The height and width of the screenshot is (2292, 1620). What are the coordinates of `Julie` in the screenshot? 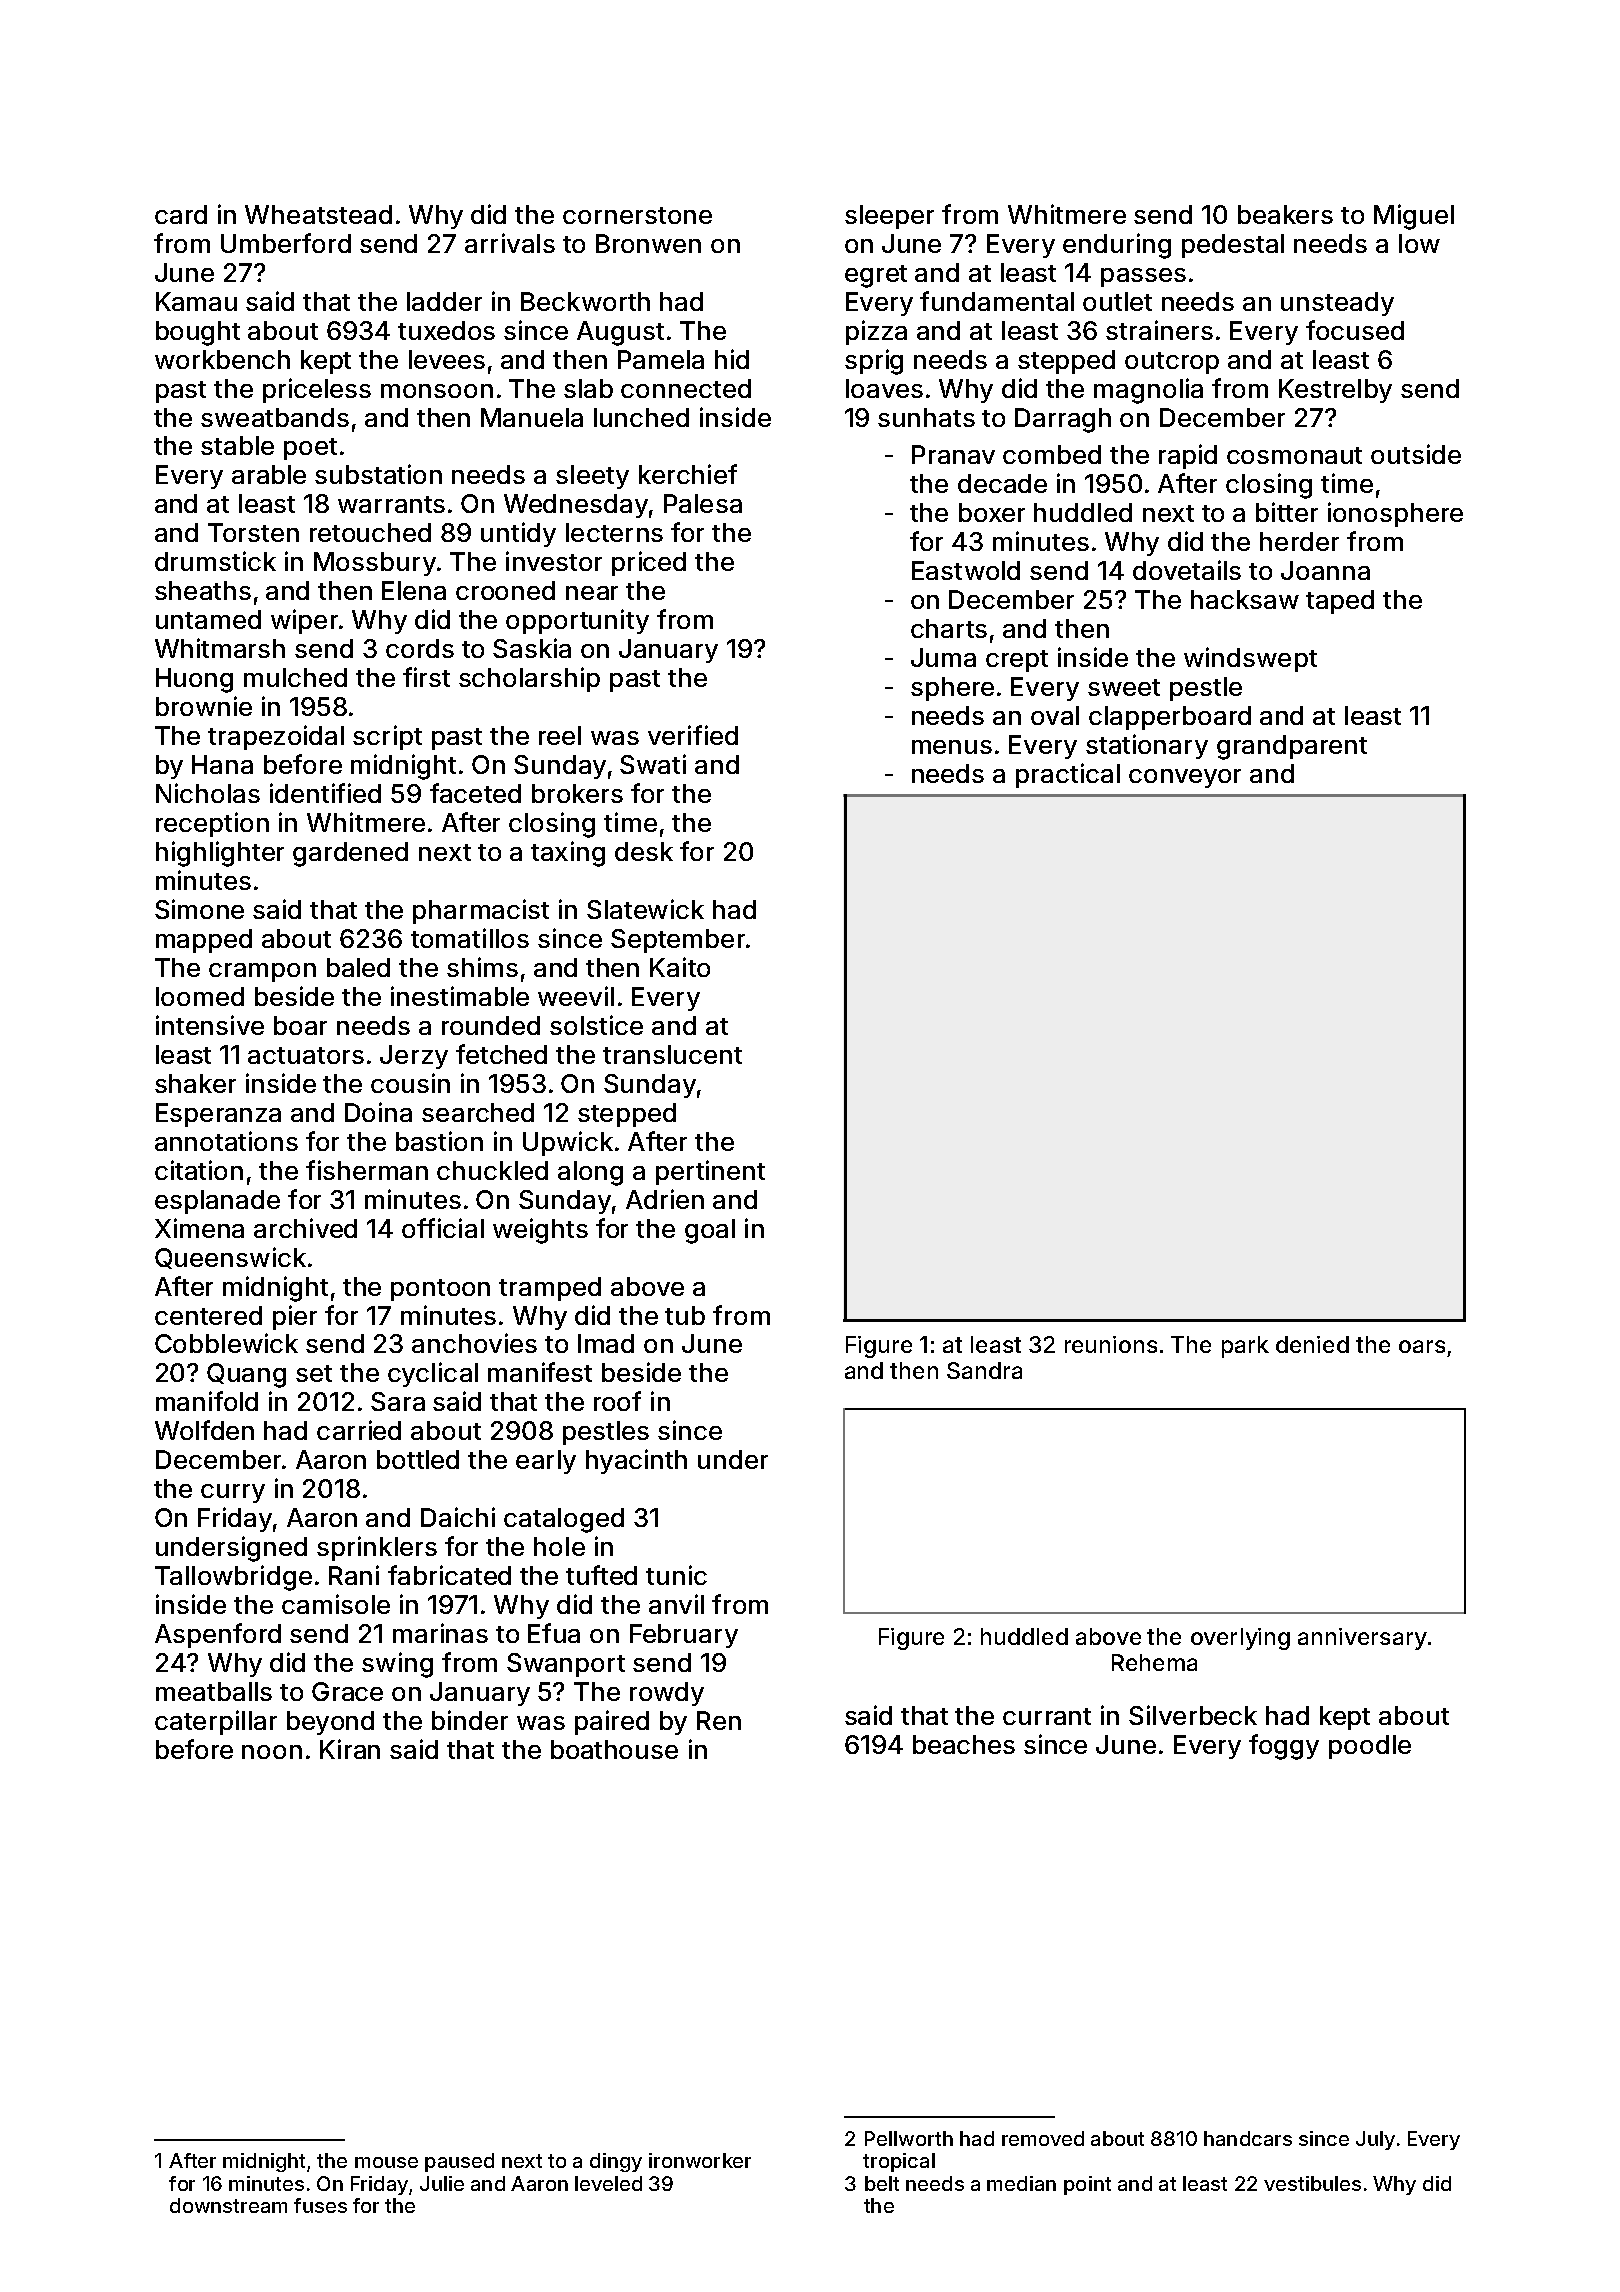 It's located at (442, 2183).
